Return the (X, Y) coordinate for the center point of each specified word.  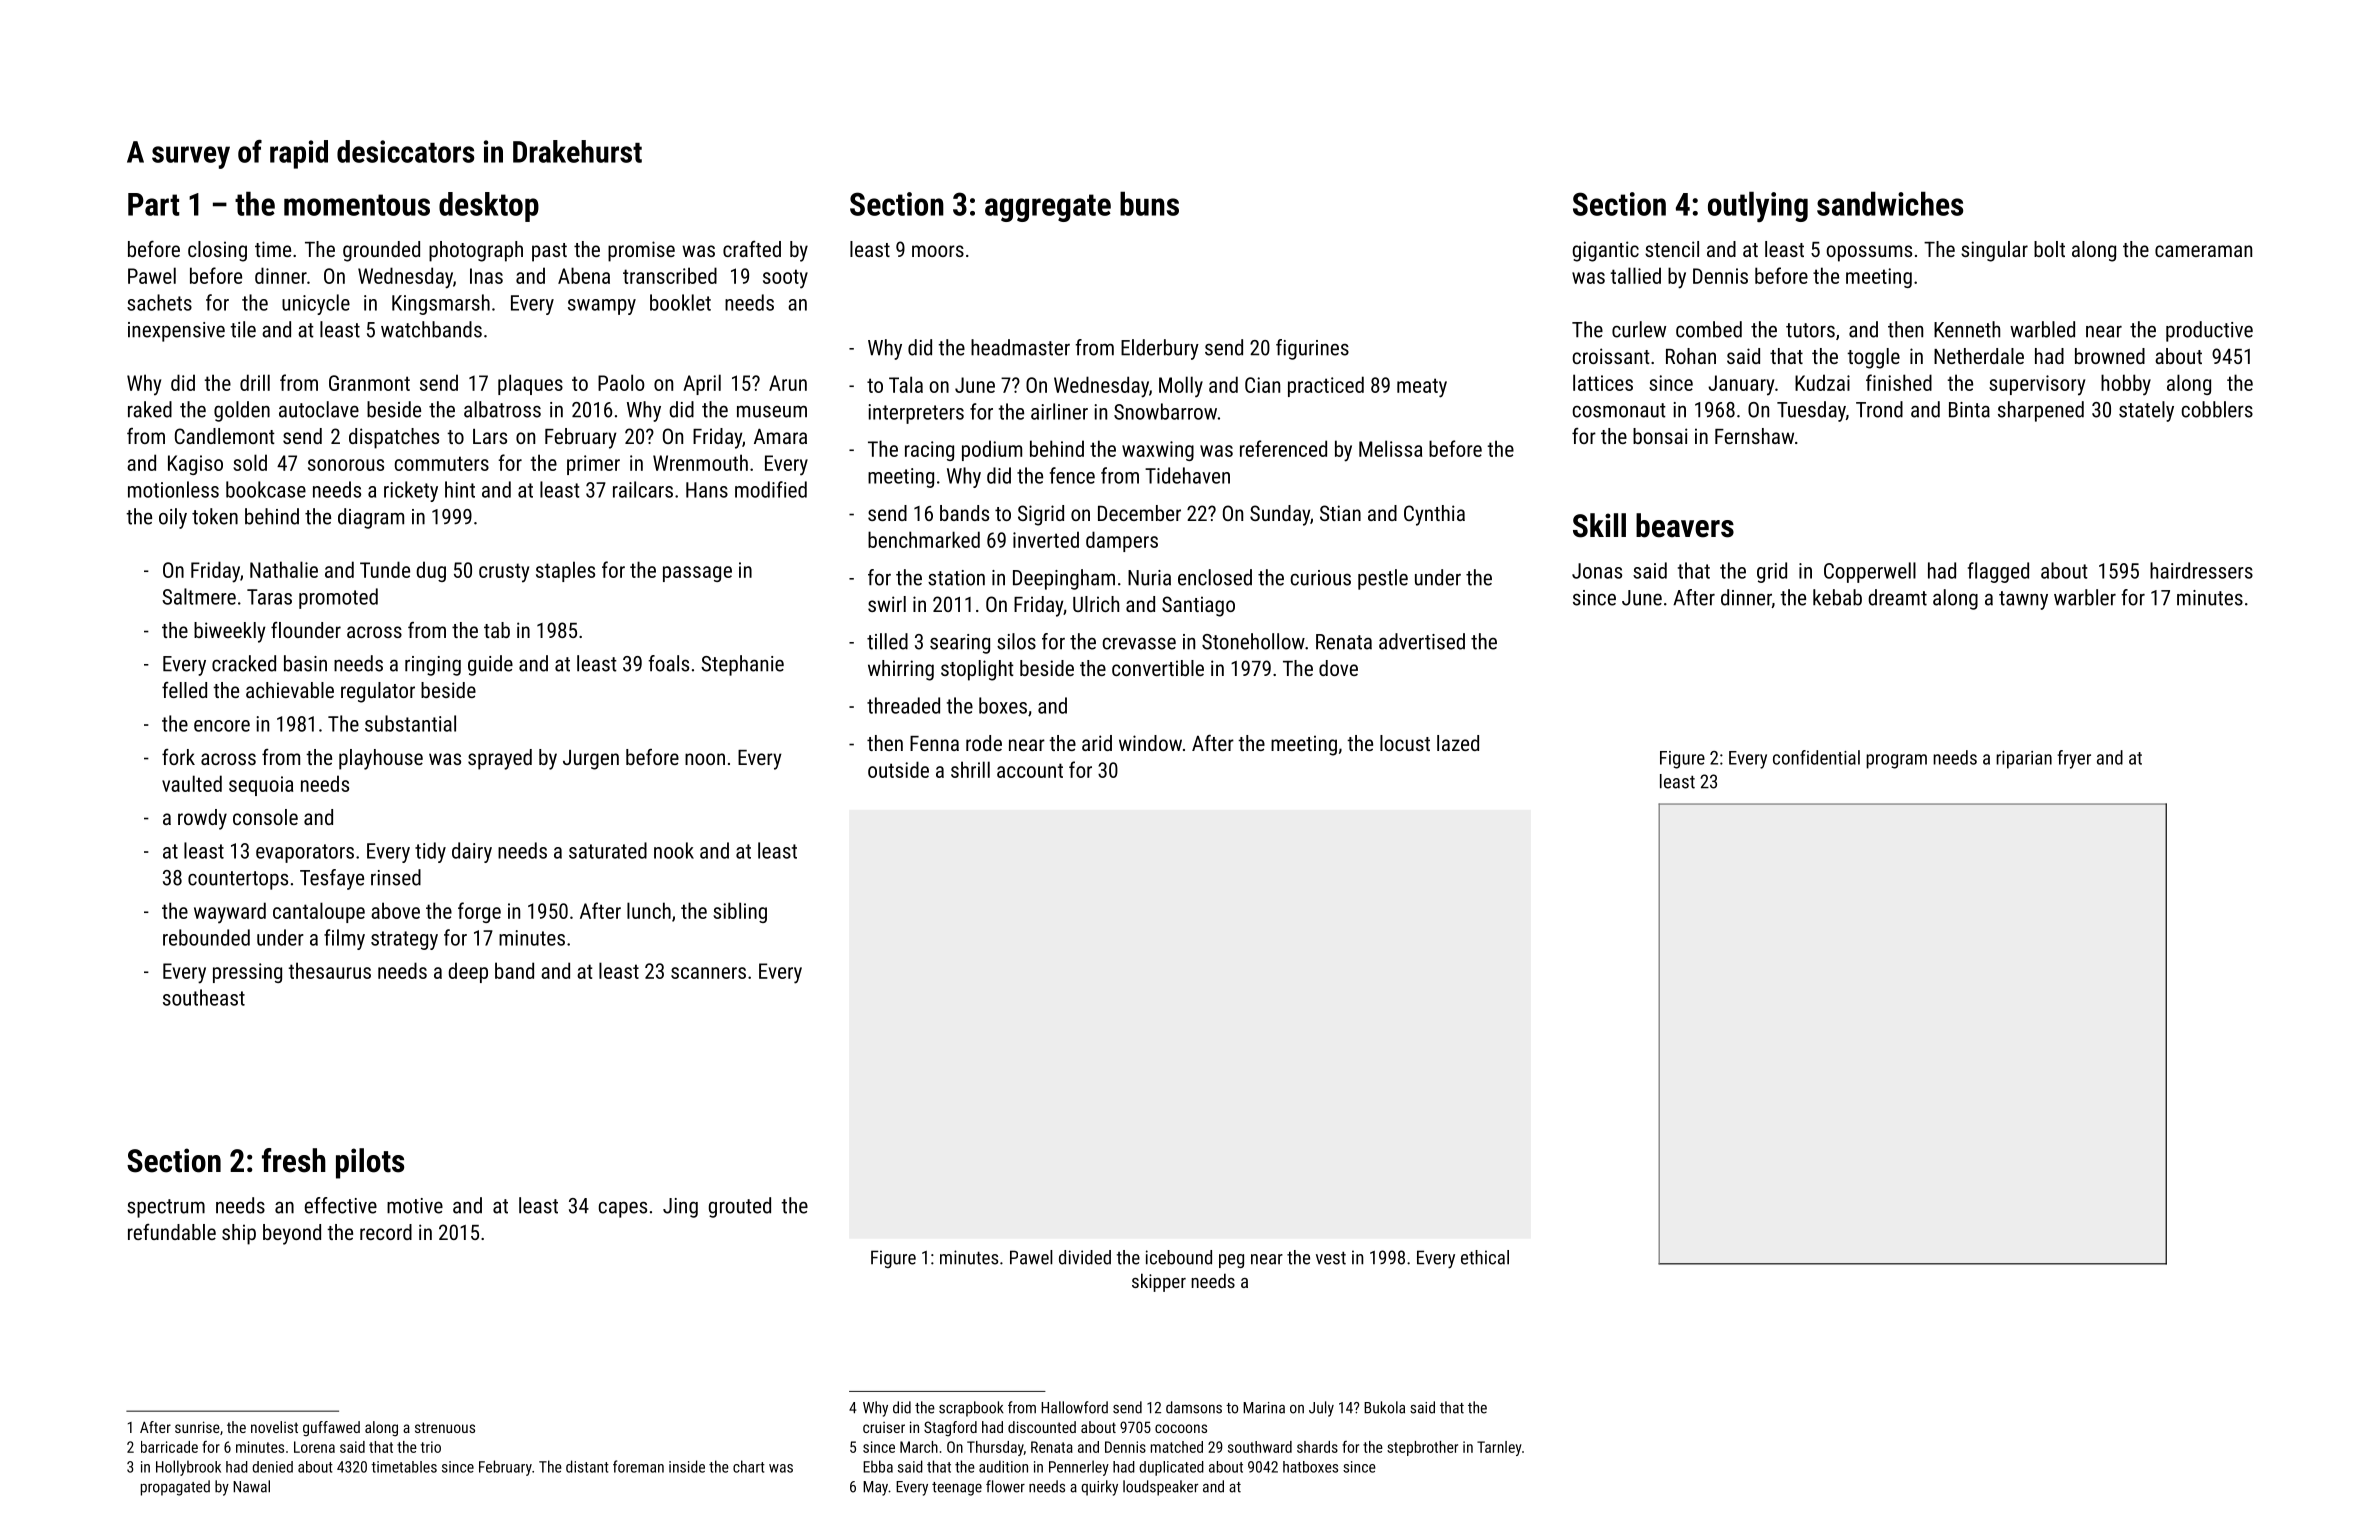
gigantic (1606, 251)
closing (217, 251)
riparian (2024, 760)
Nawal (251, 1486)
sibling (740, 912)
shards (1317, 1447)
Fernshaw (1754, 436)
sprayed (500, 759)
